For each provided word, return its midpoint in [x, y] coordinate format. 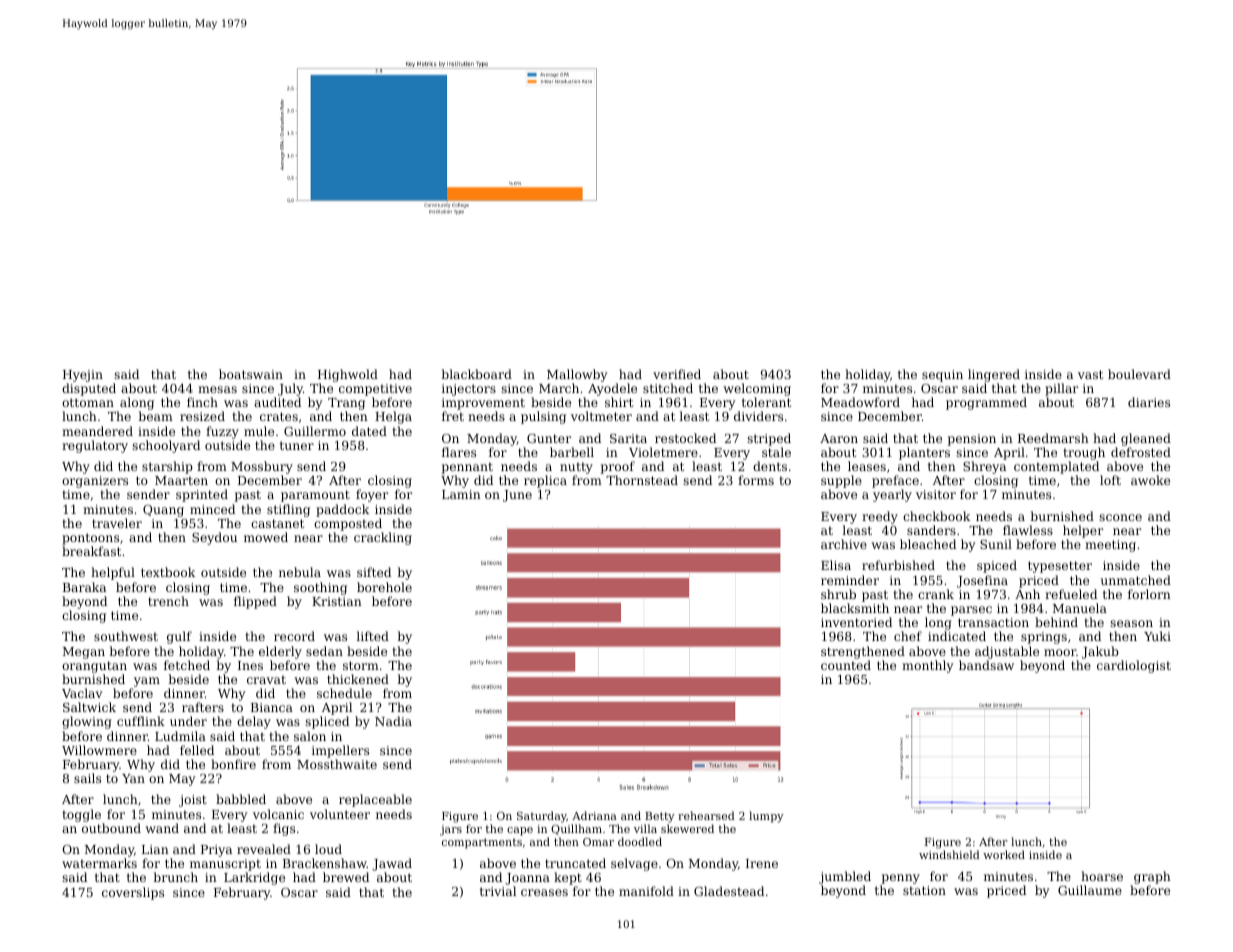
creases [544, 892]
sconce [1120, 517]
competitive [375, 390]
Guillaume [1090, 890]
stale [776, 452]
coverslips [133, 893]
